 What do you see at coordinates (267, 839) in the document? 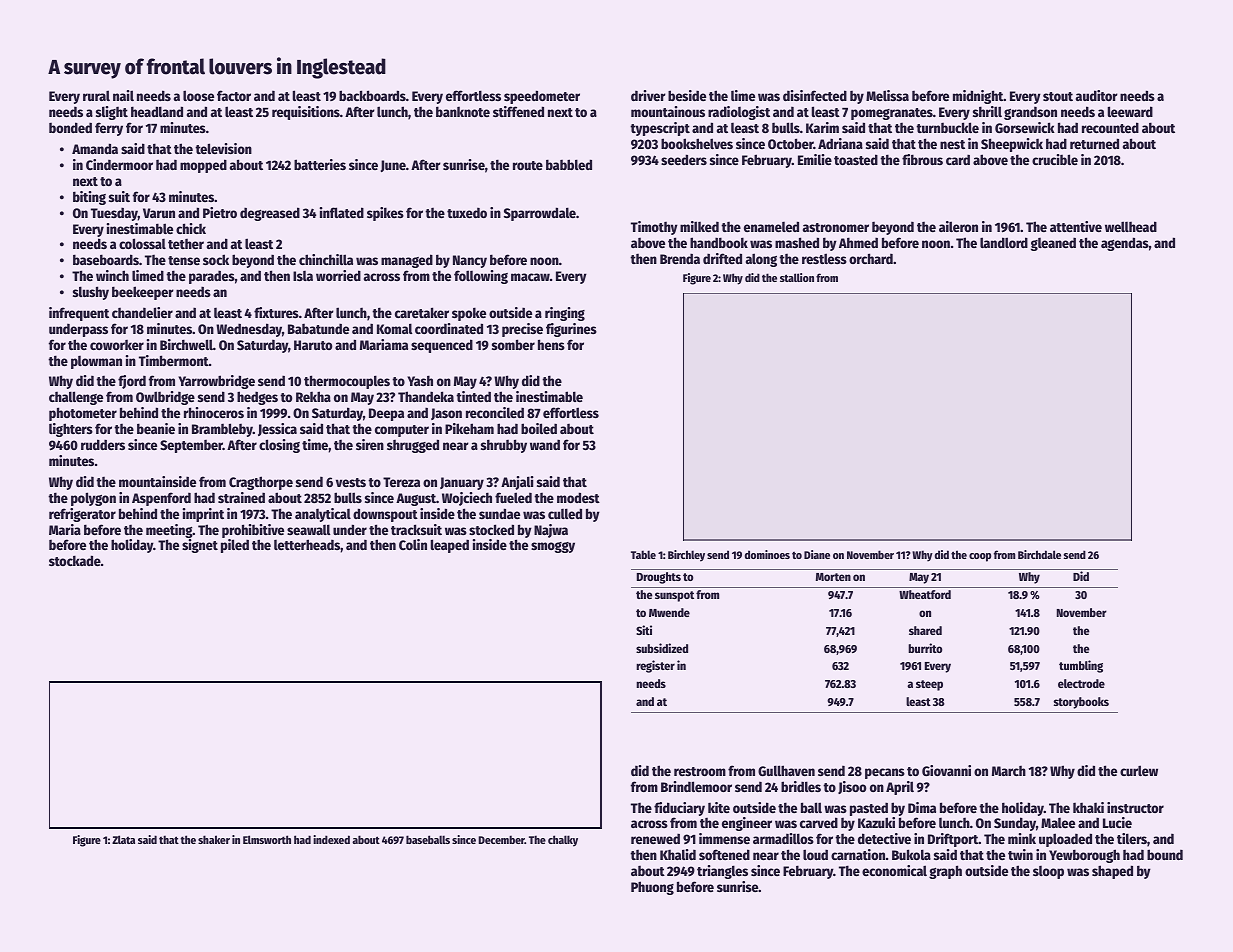
I see `Elmsworth` at bounding box center [267, 839].
